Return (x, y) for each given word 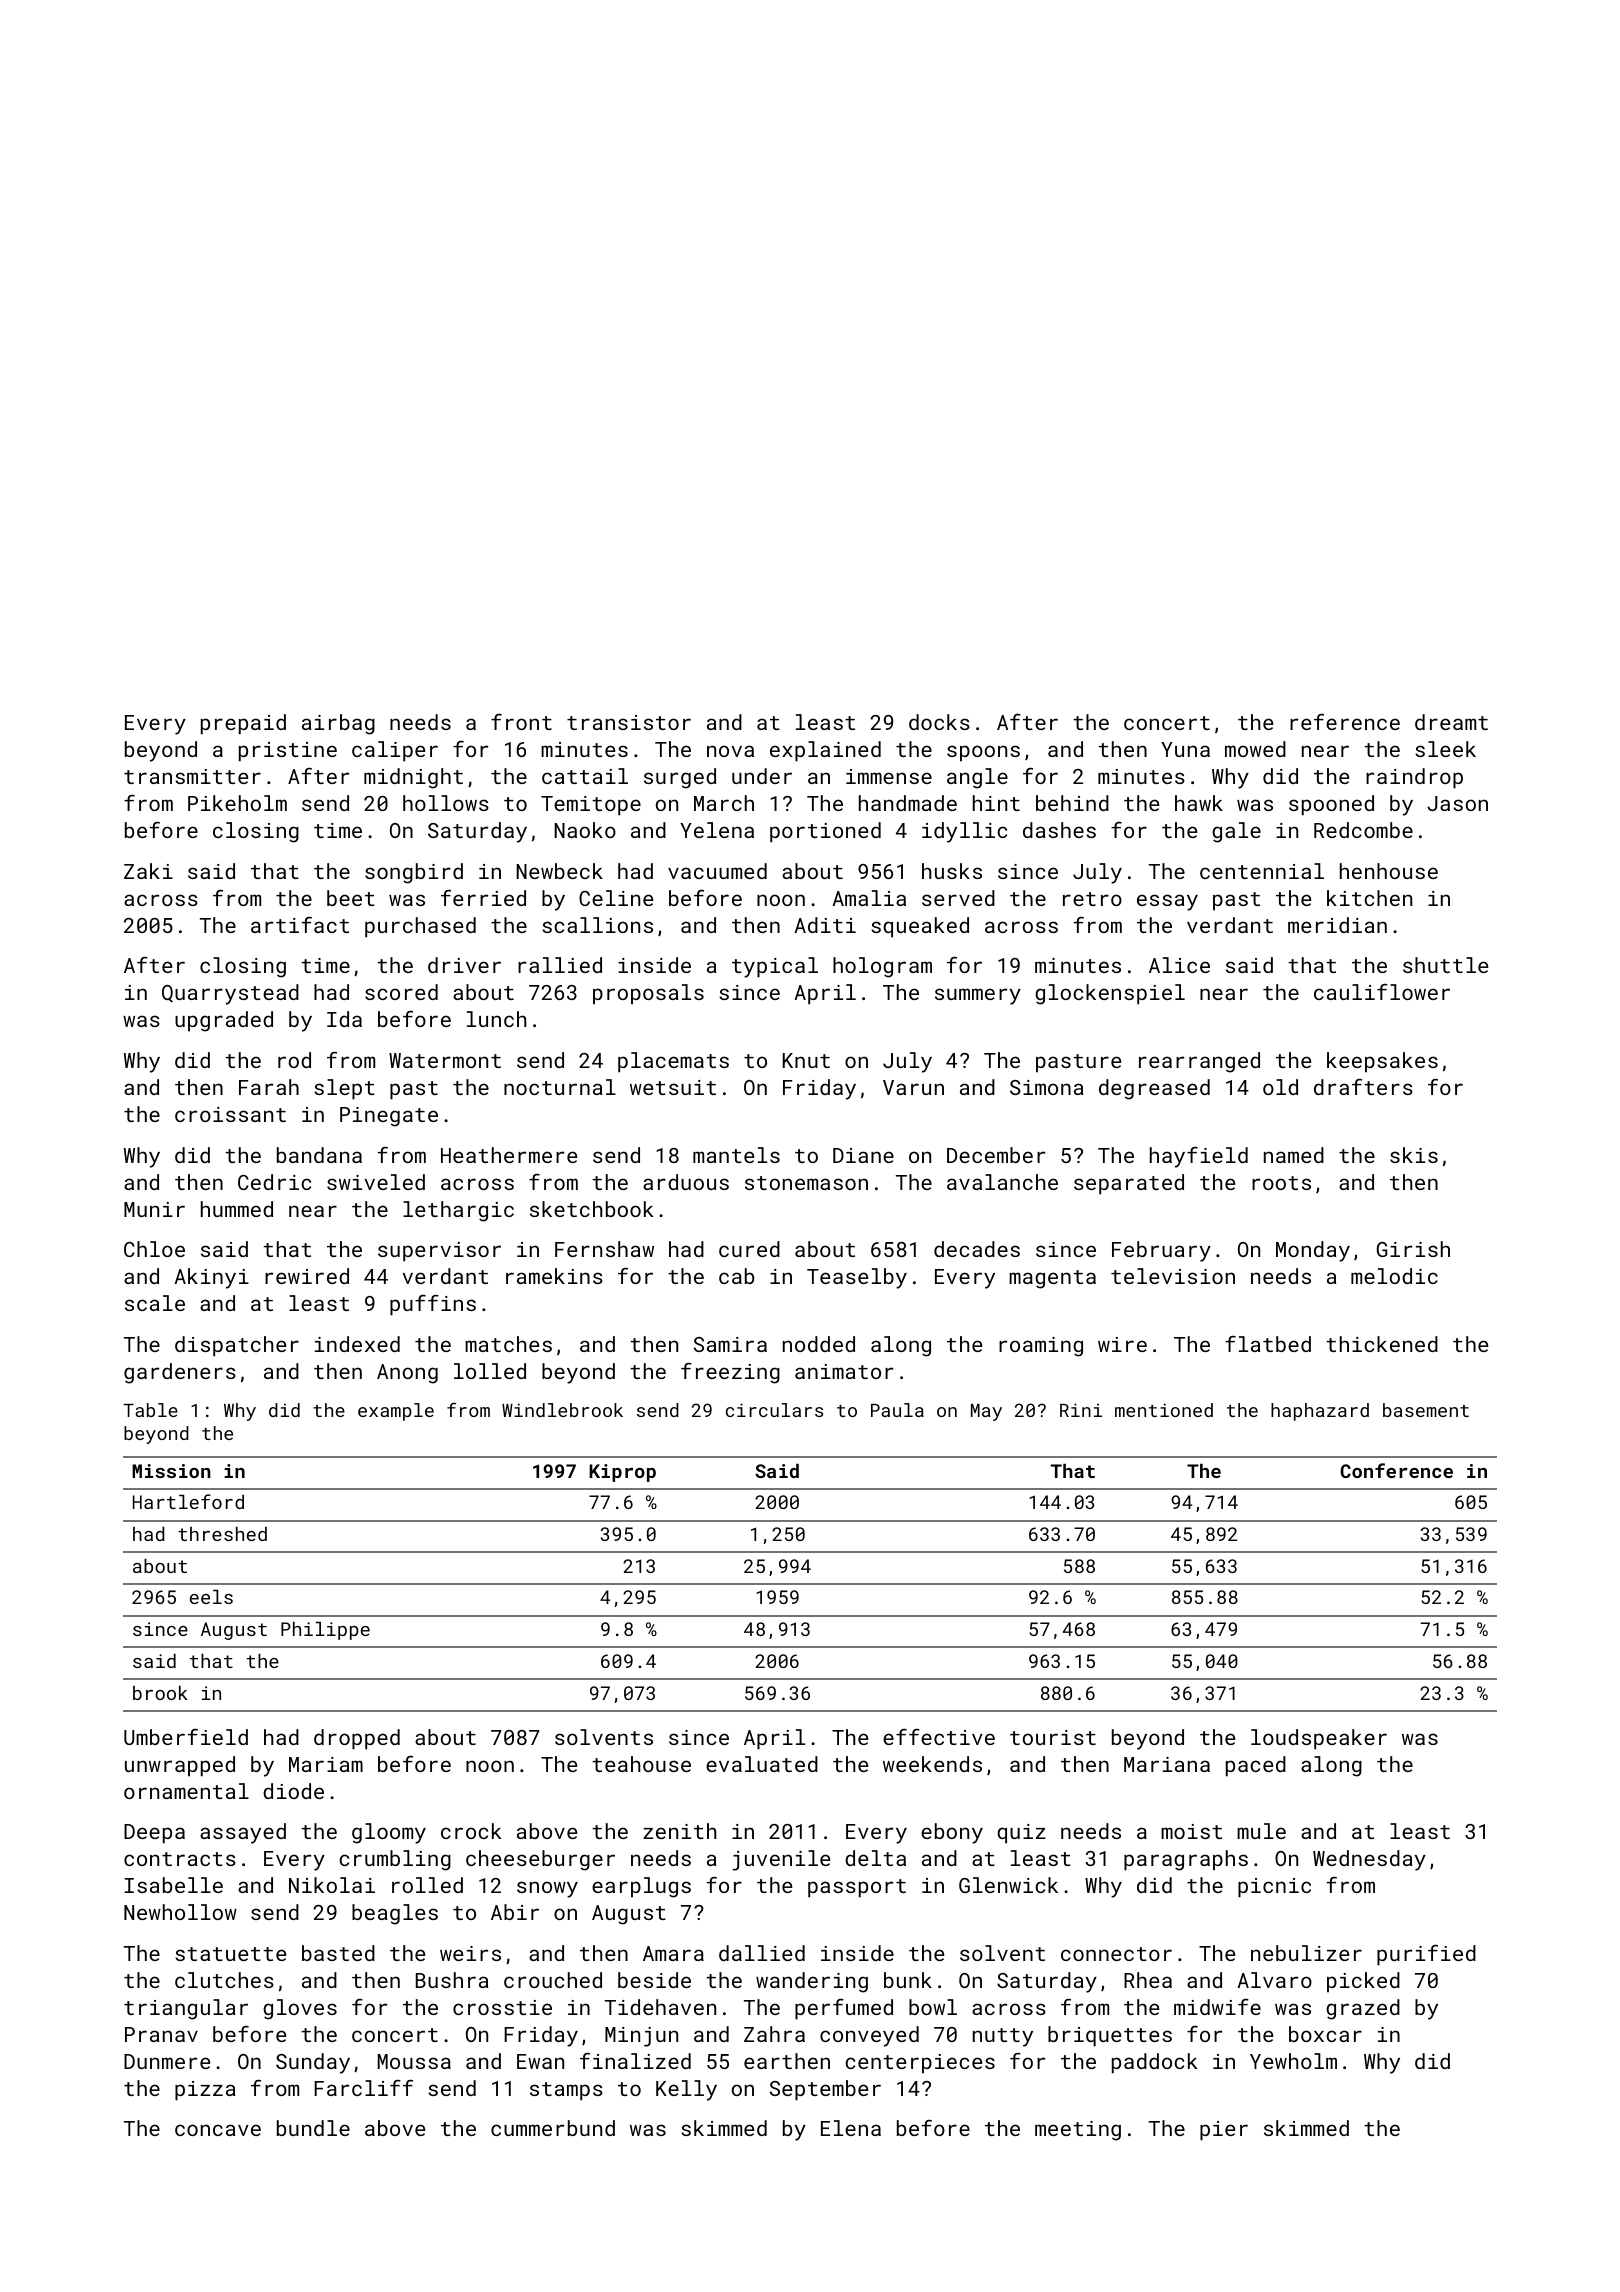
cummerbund (553, 2128)
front (521, 722)
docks (939, 722)
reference (1345, 722)
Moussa (414, 2061)
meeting (1078, 2131)
